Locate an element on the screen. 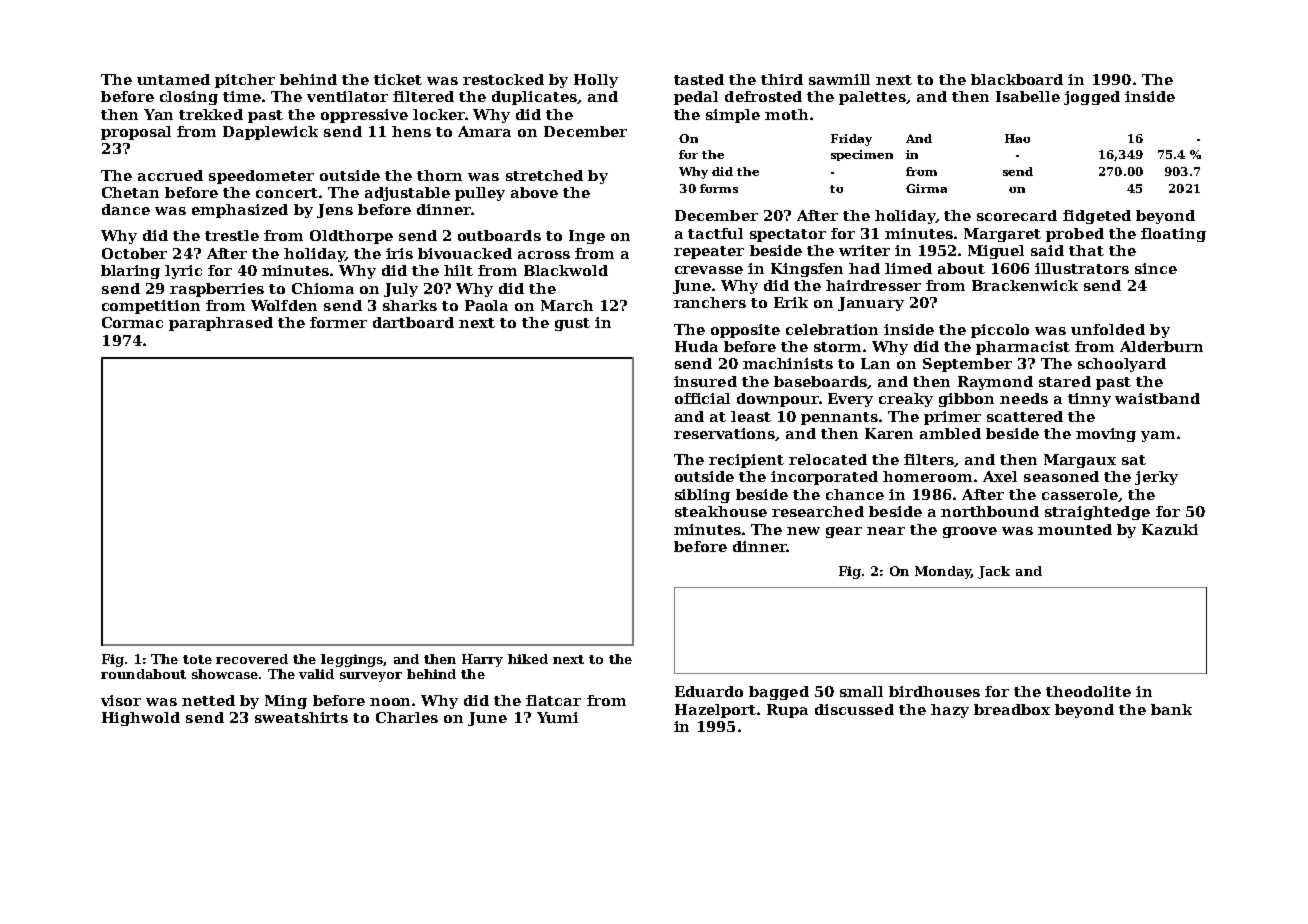  Chetan is located at coordinates (130, 192).
